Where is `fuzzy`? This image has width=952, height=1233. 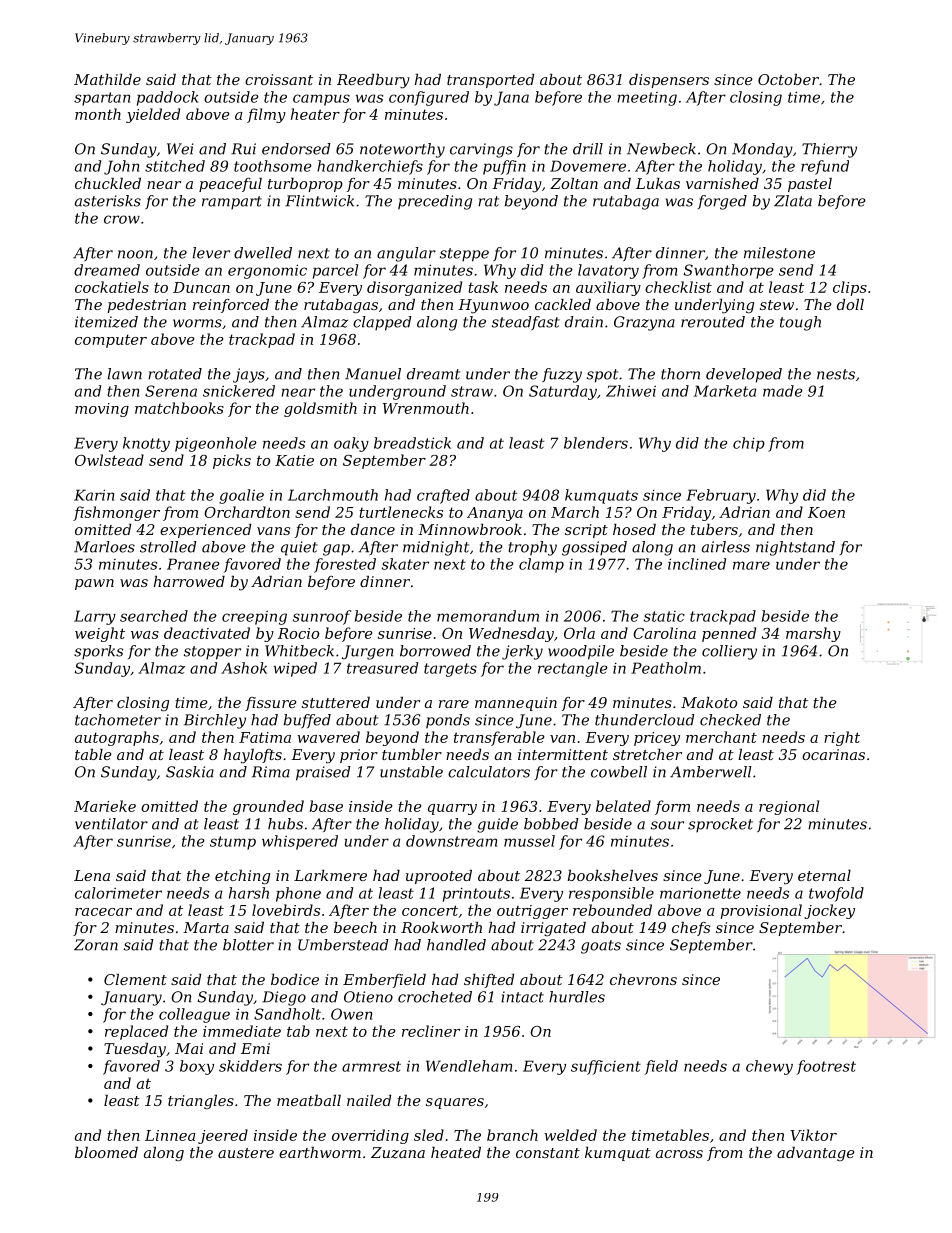 fuzzy is located at coordinates (562, 375).
